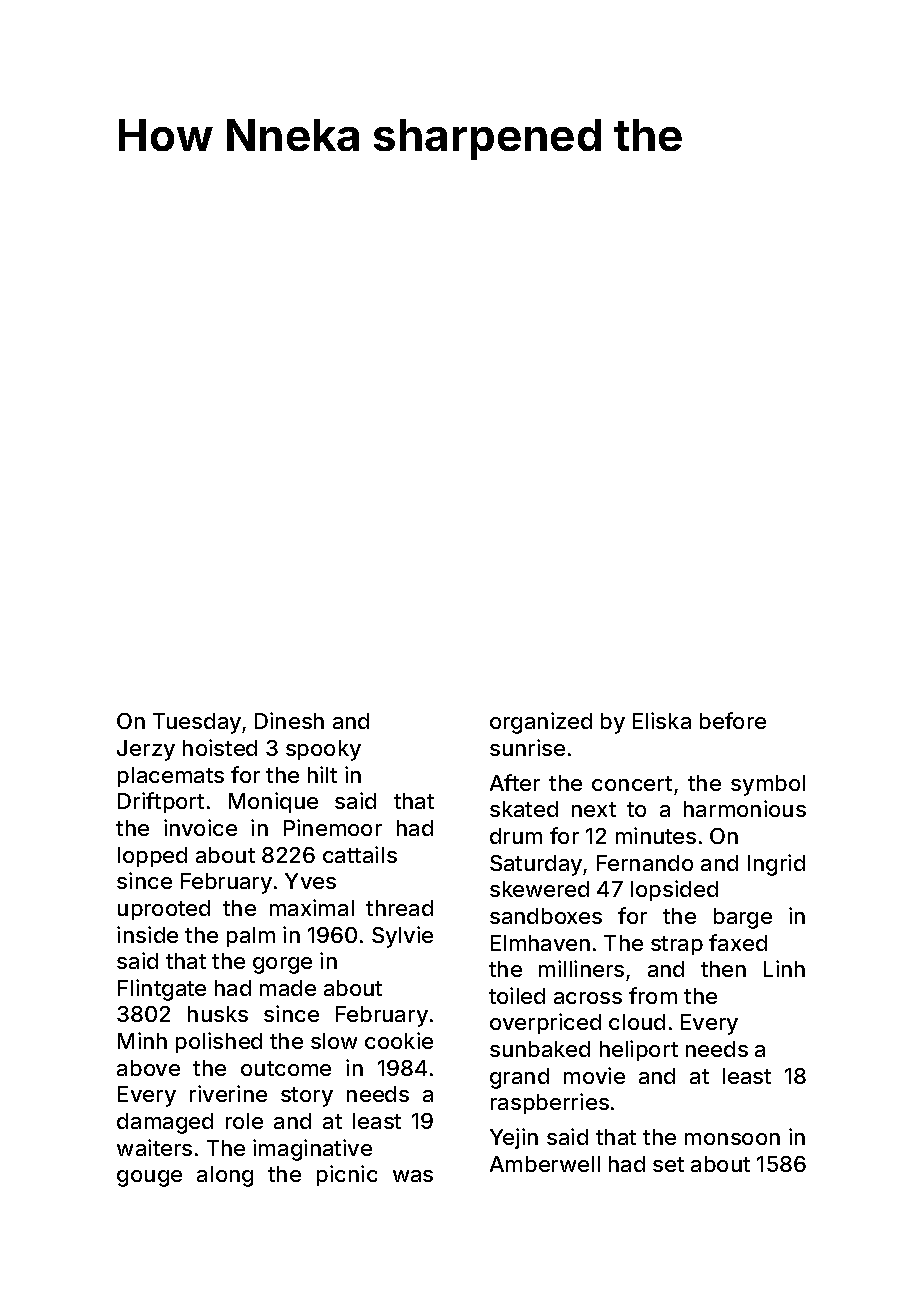 The height and width of the page is (1311, 924). What do you see at coordinates (225, 1176) in the page?
I see `along` at bounding box center [225, 1176].
